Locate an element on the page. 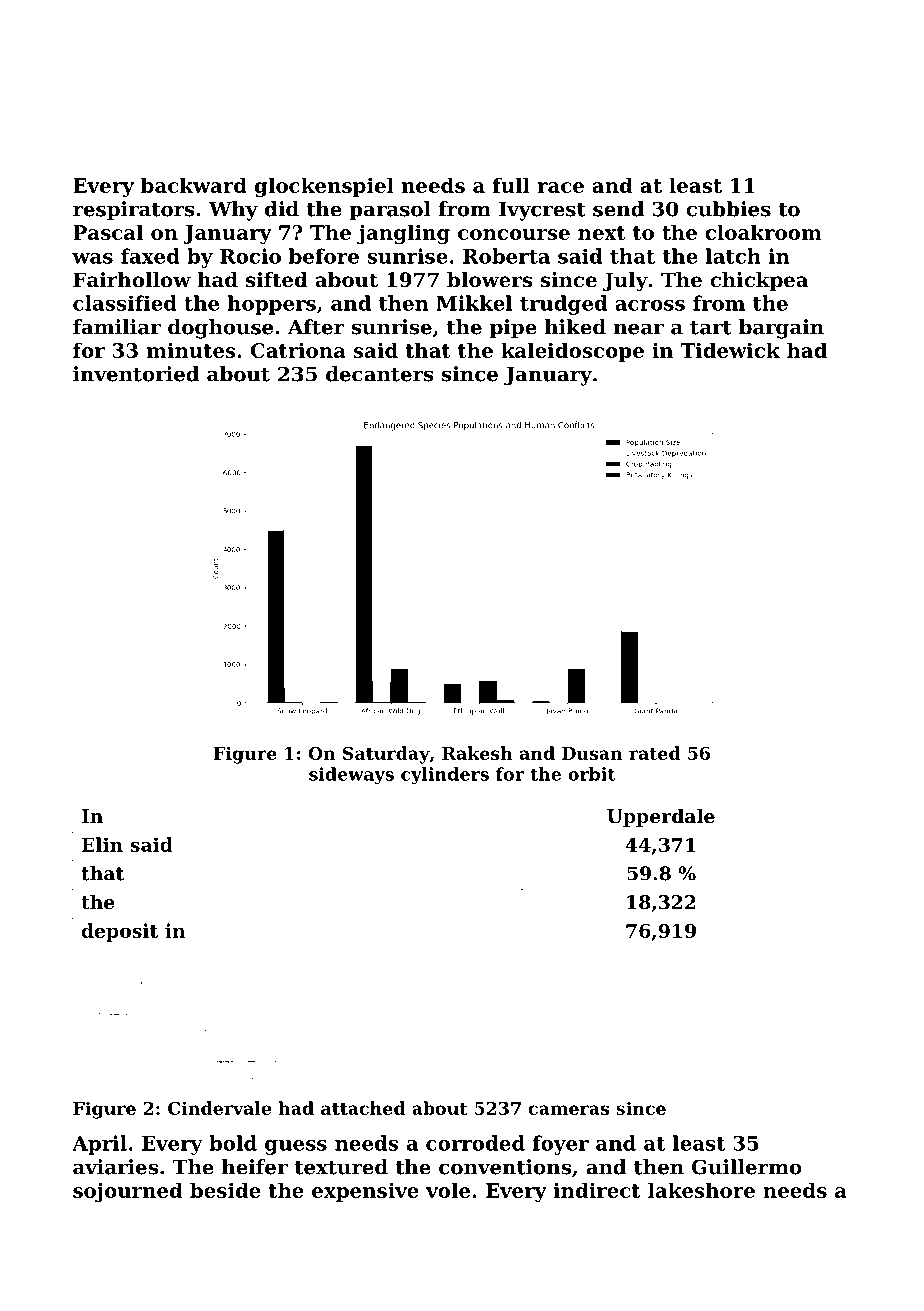 The width and height of the page is (924, 1311). Elin is located at coordinates (102, 844).
